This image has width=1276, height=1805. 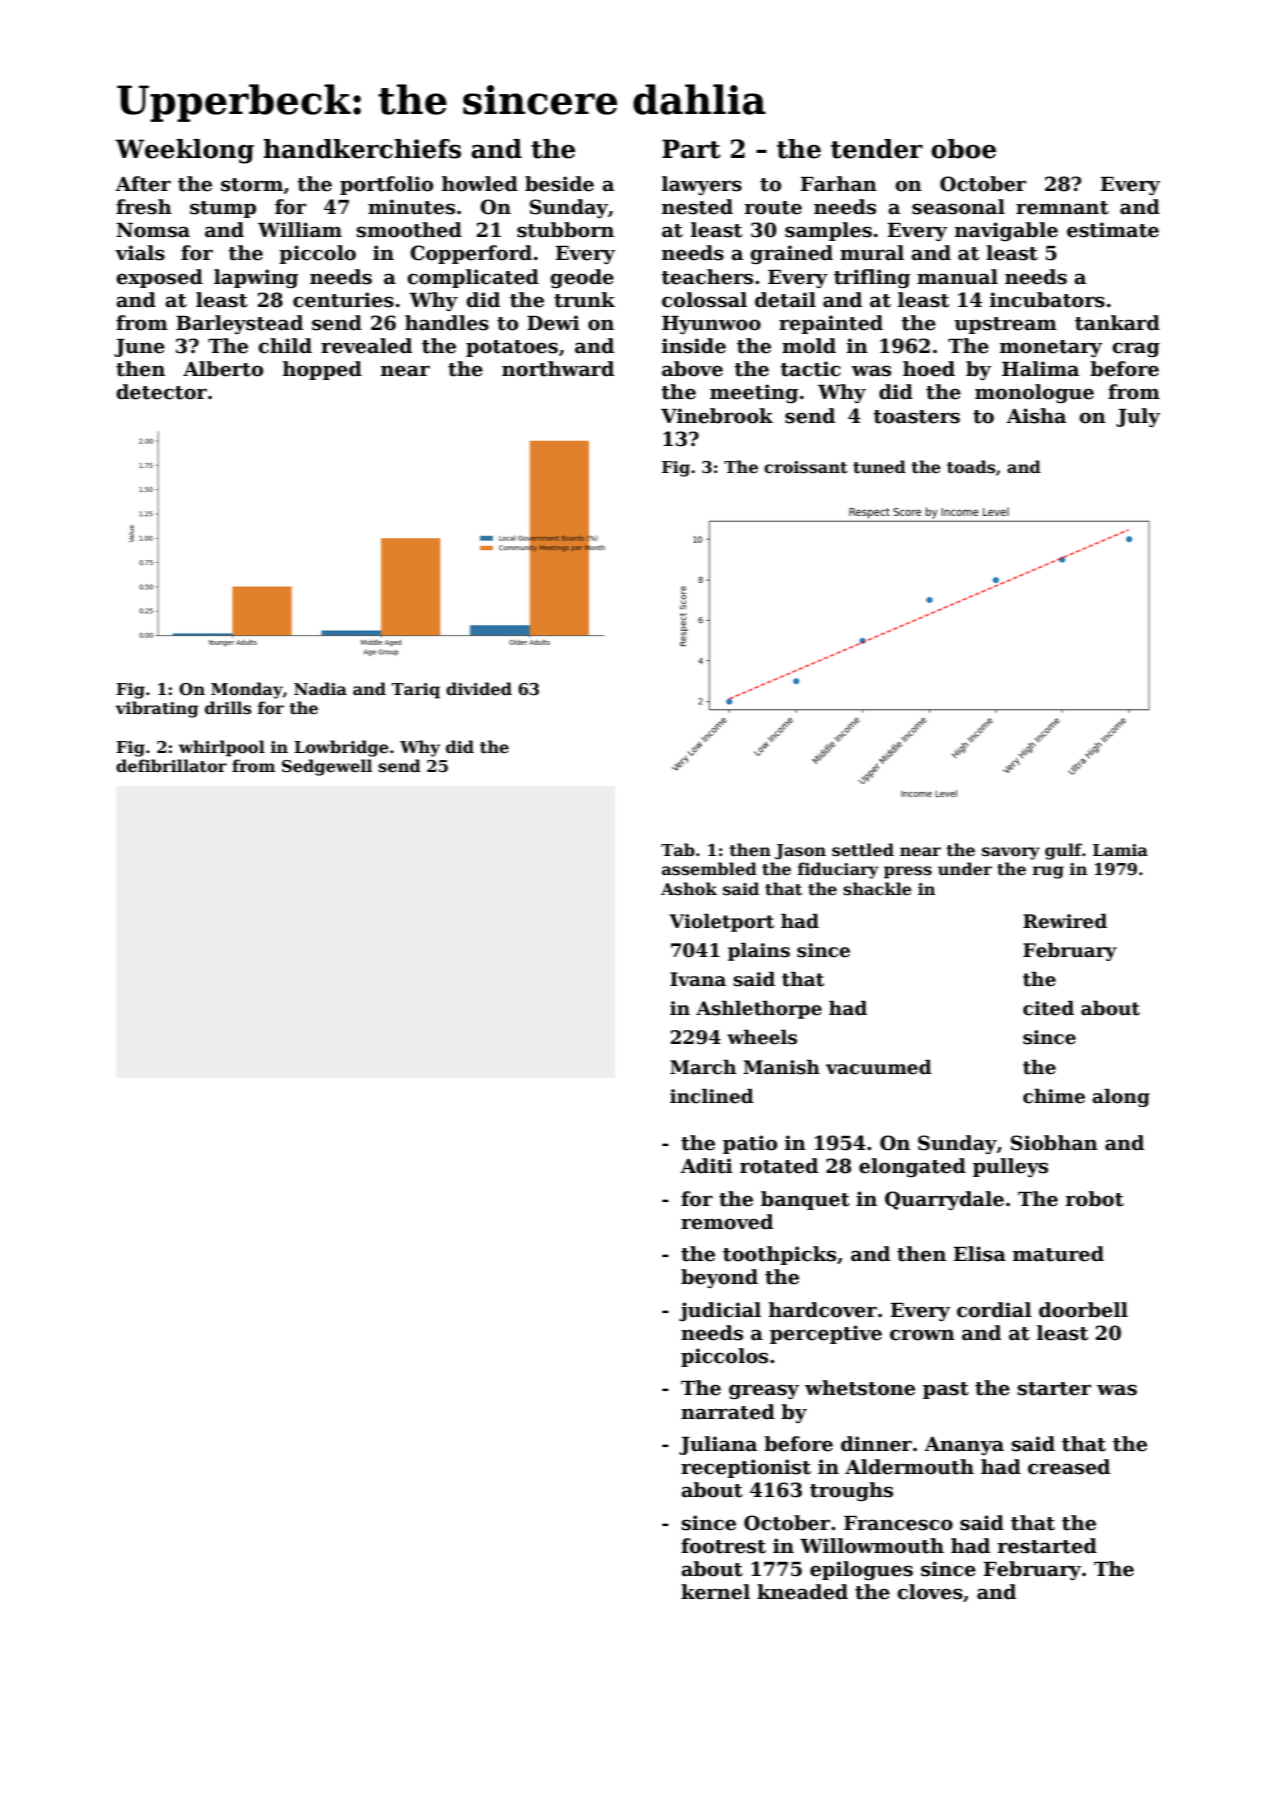 I want to click on detail, so click(x=785, y=300).
